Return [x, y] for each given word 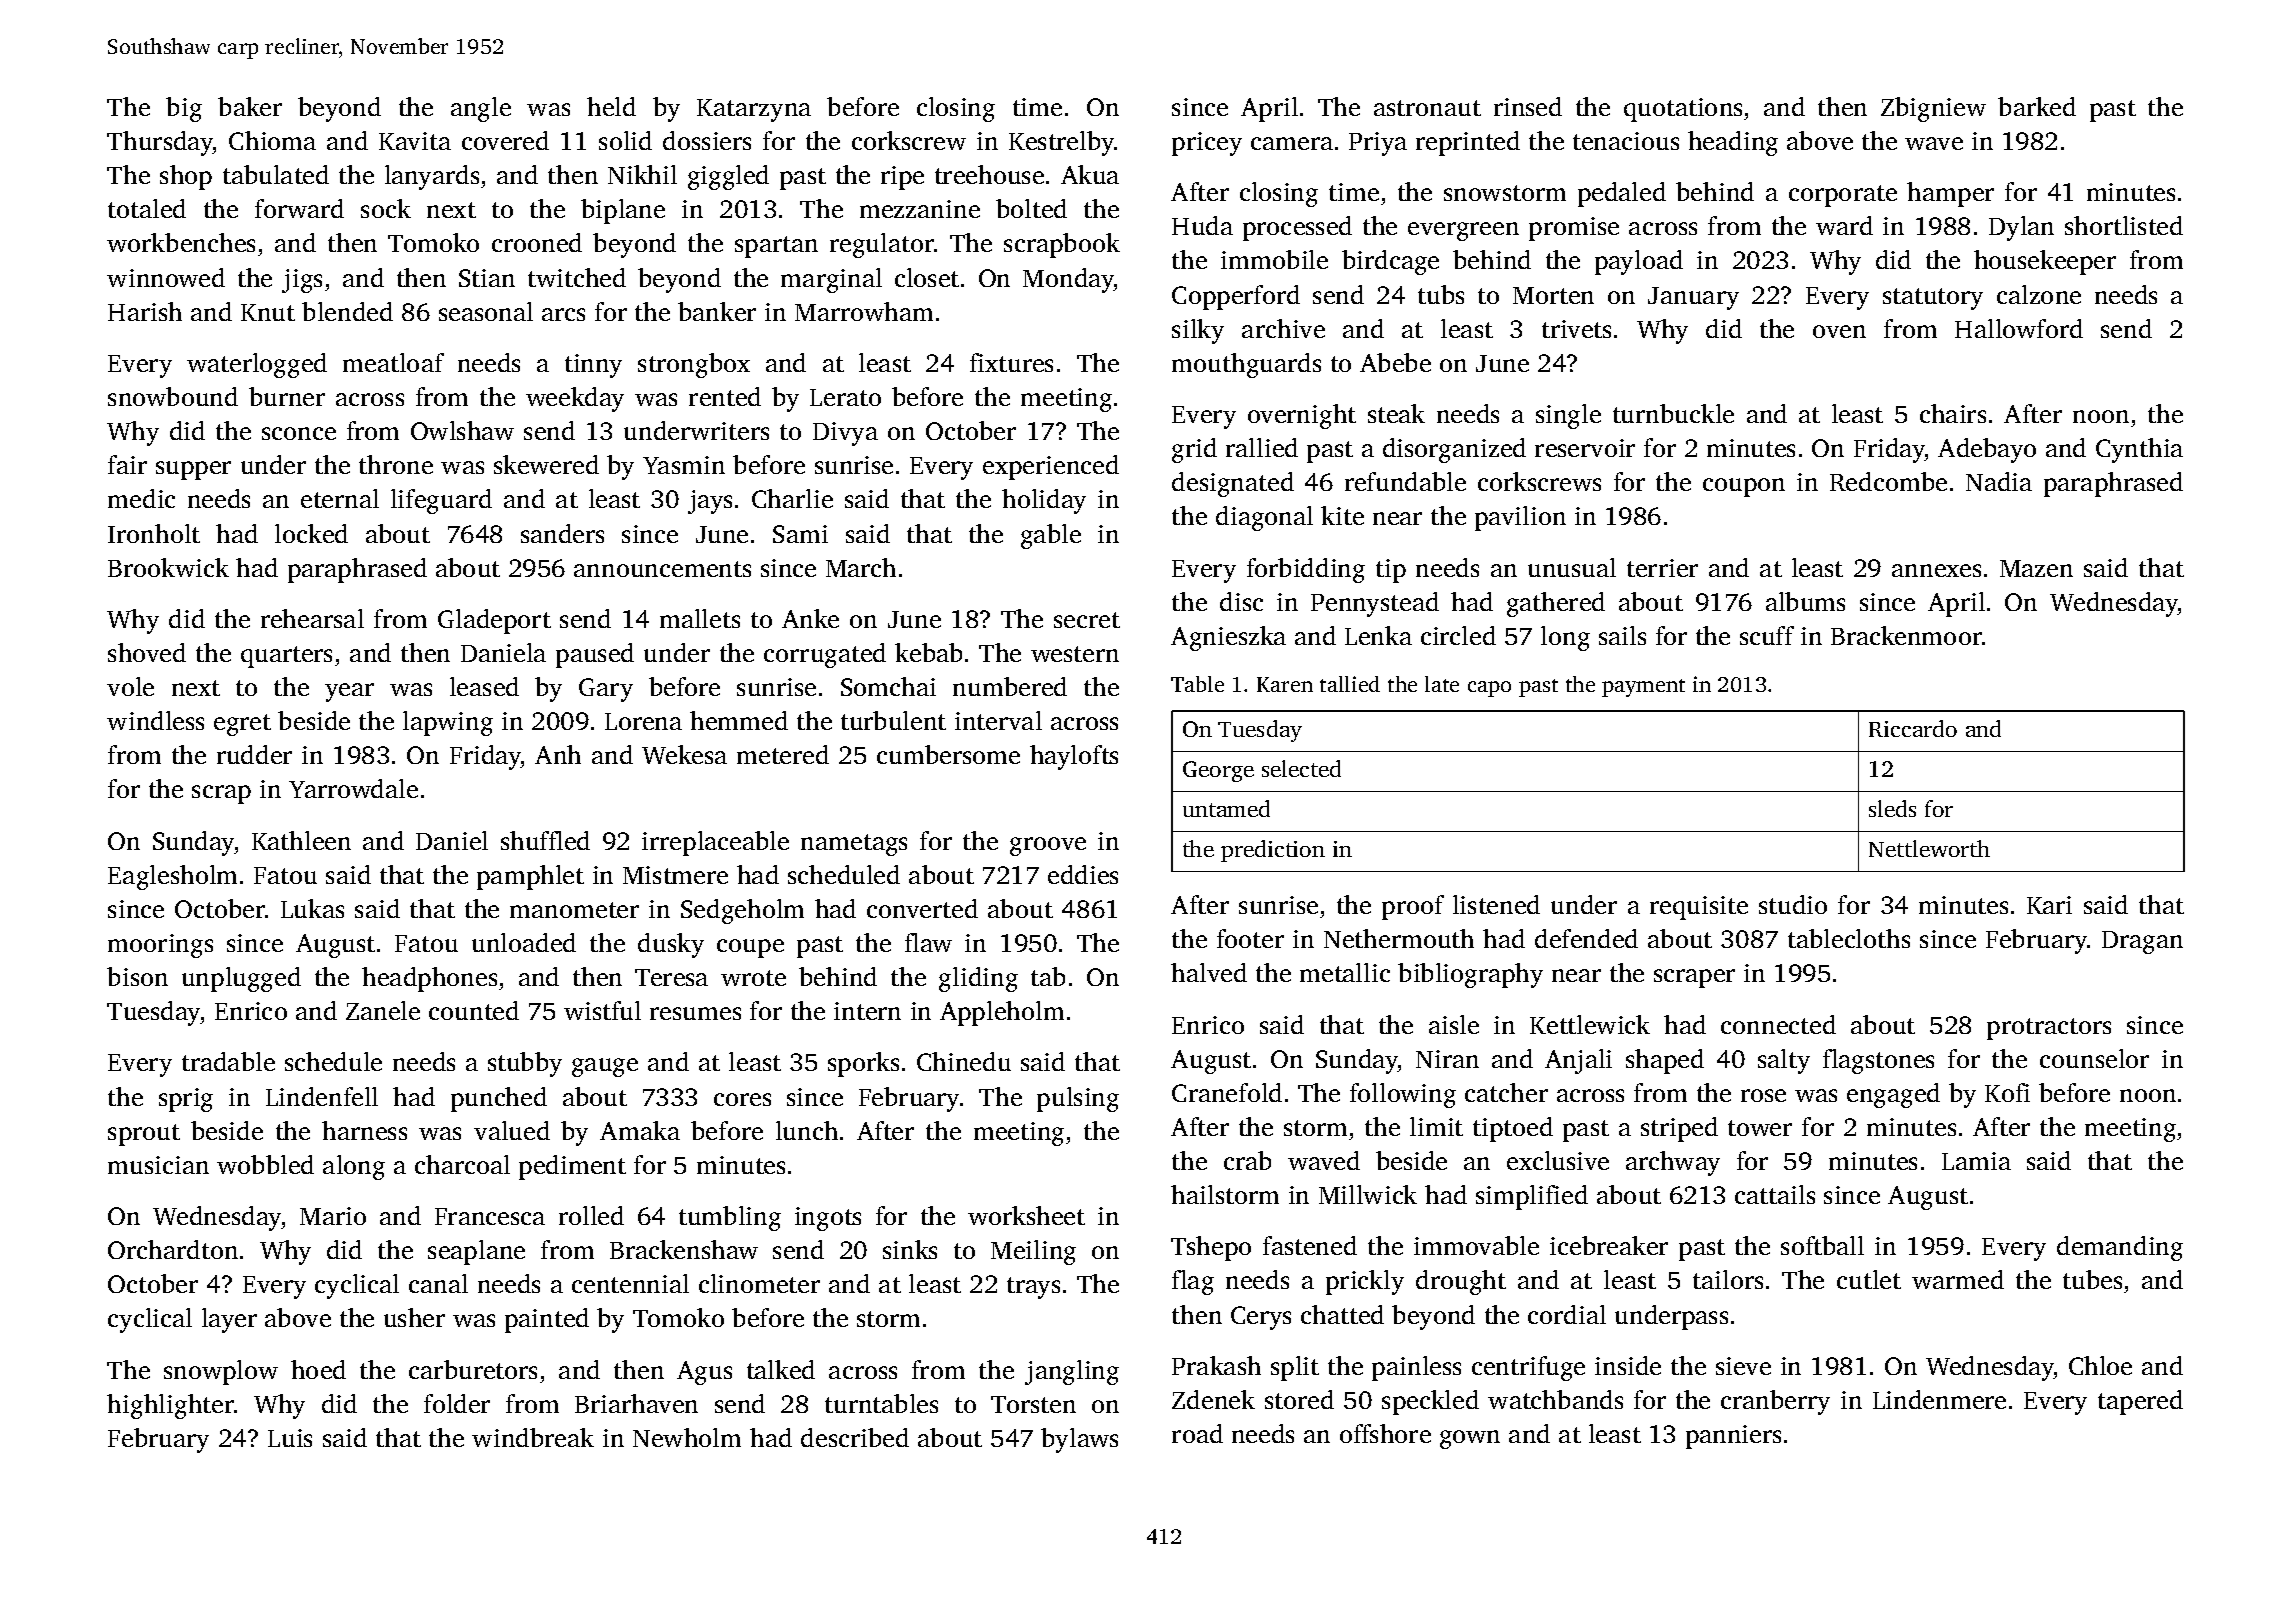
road [1197, 1433]
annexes [1936, 570]
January [1693, 298]
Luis [290, 1438]
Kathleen [301, 840]
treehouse [989, 174]
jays [710, 502]
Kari [2049, 905]
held [611, 106]
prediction [1273, 851]
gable [1051, 536]
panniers [1733, 1437]
